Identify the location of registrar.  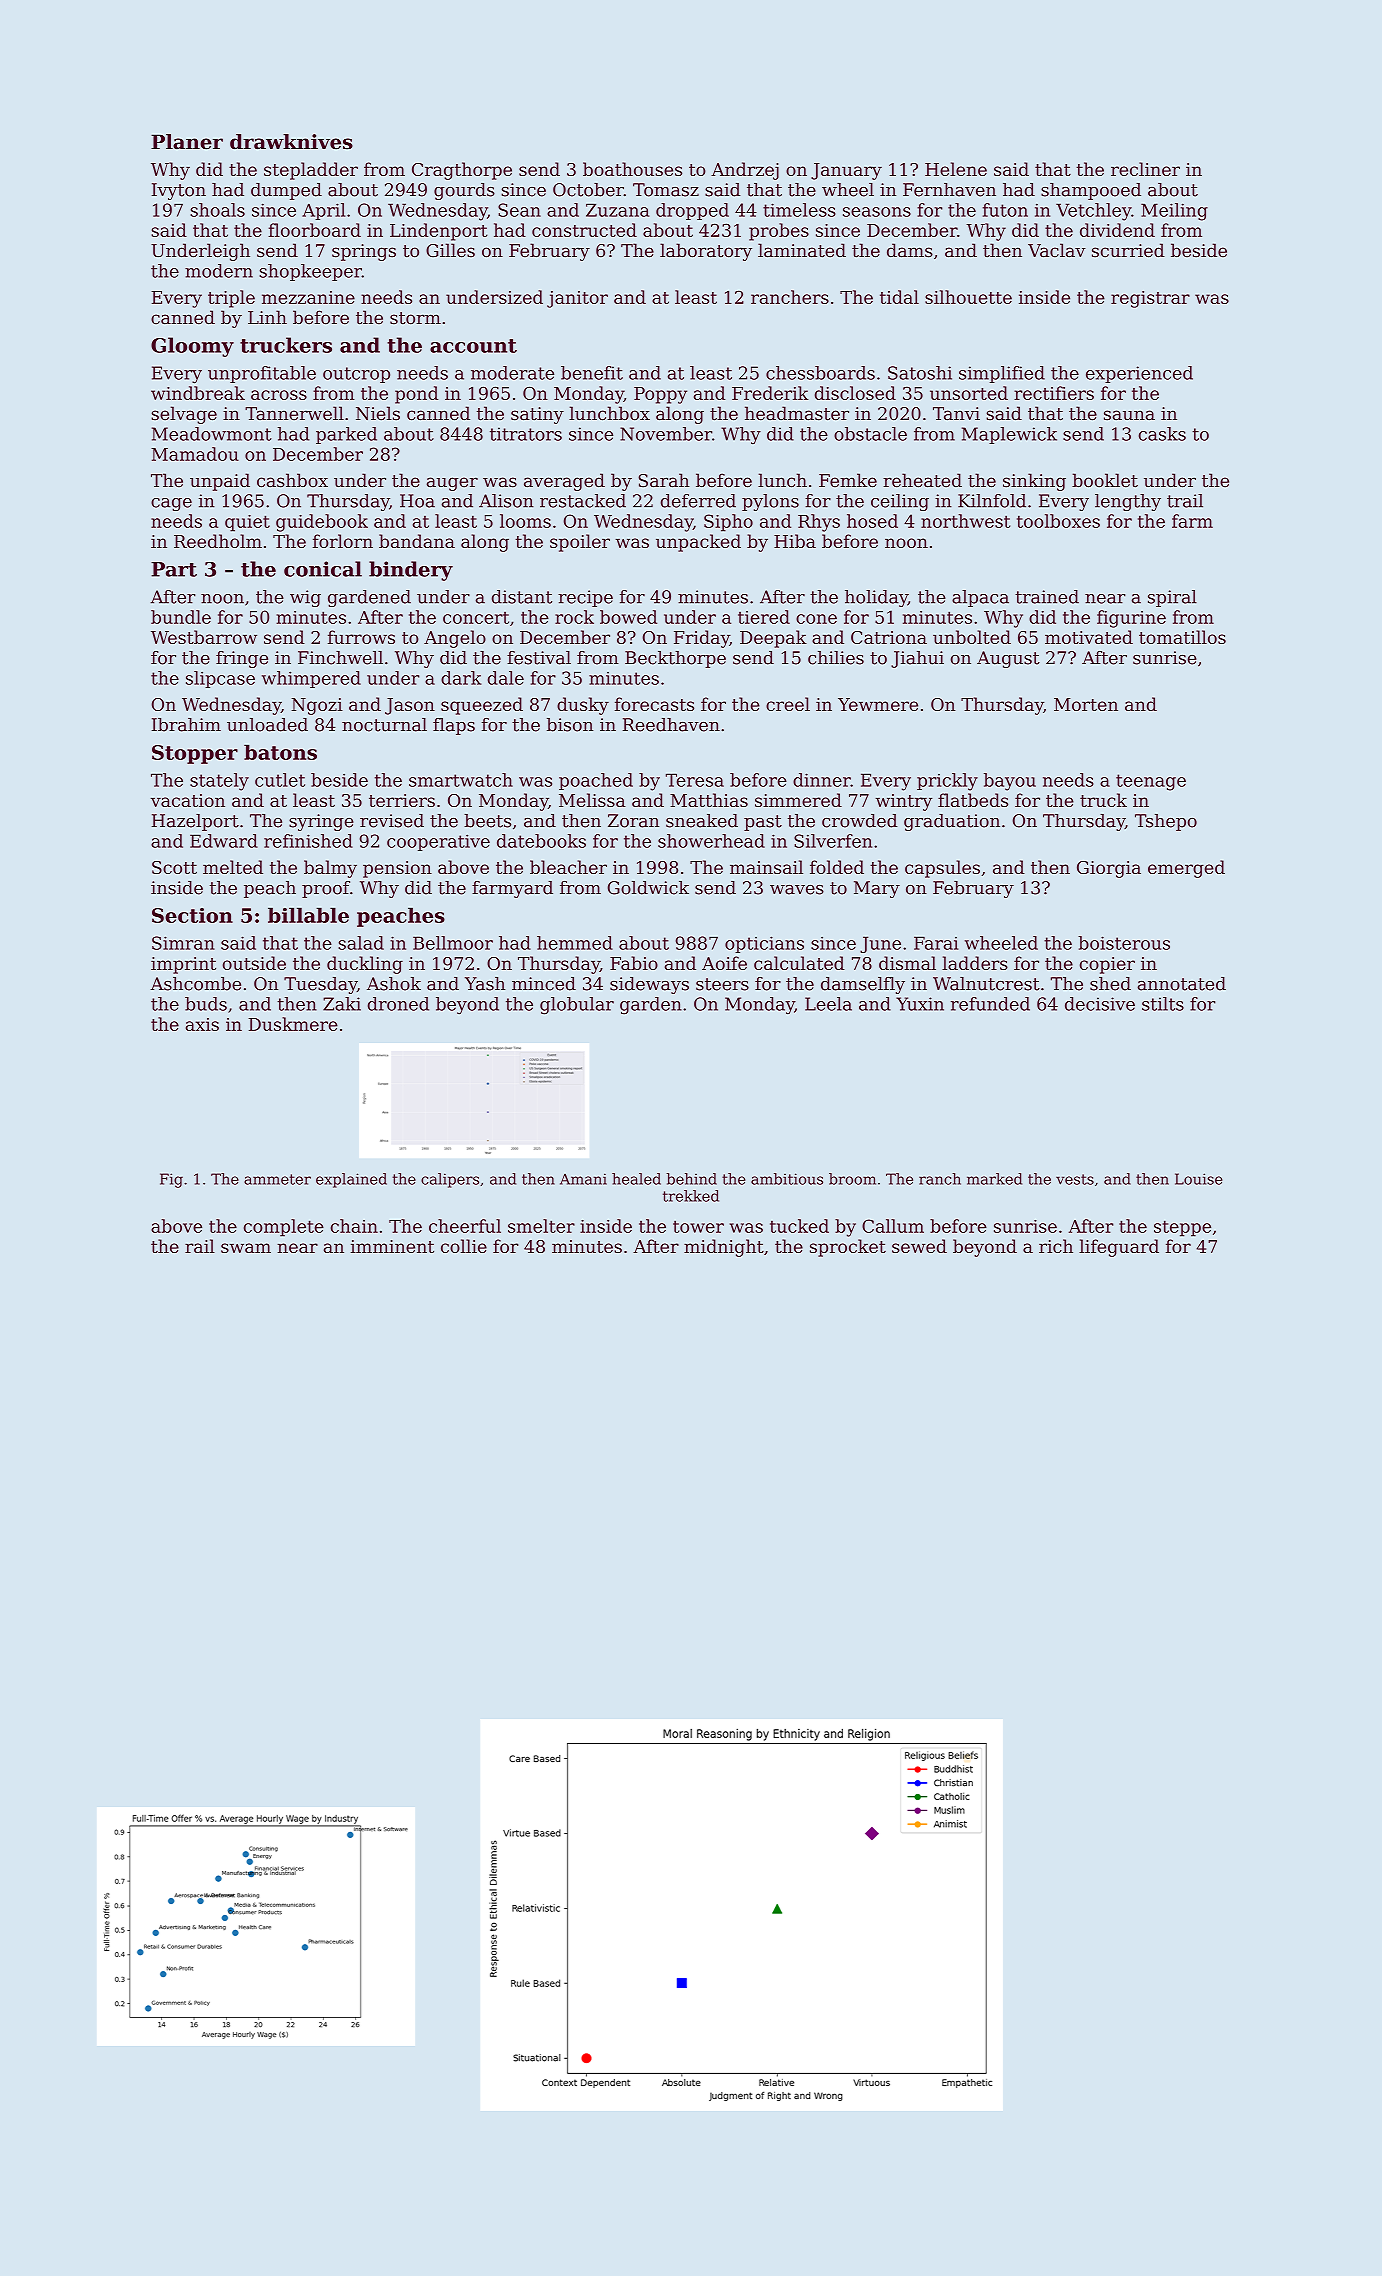
(1150, 299).
